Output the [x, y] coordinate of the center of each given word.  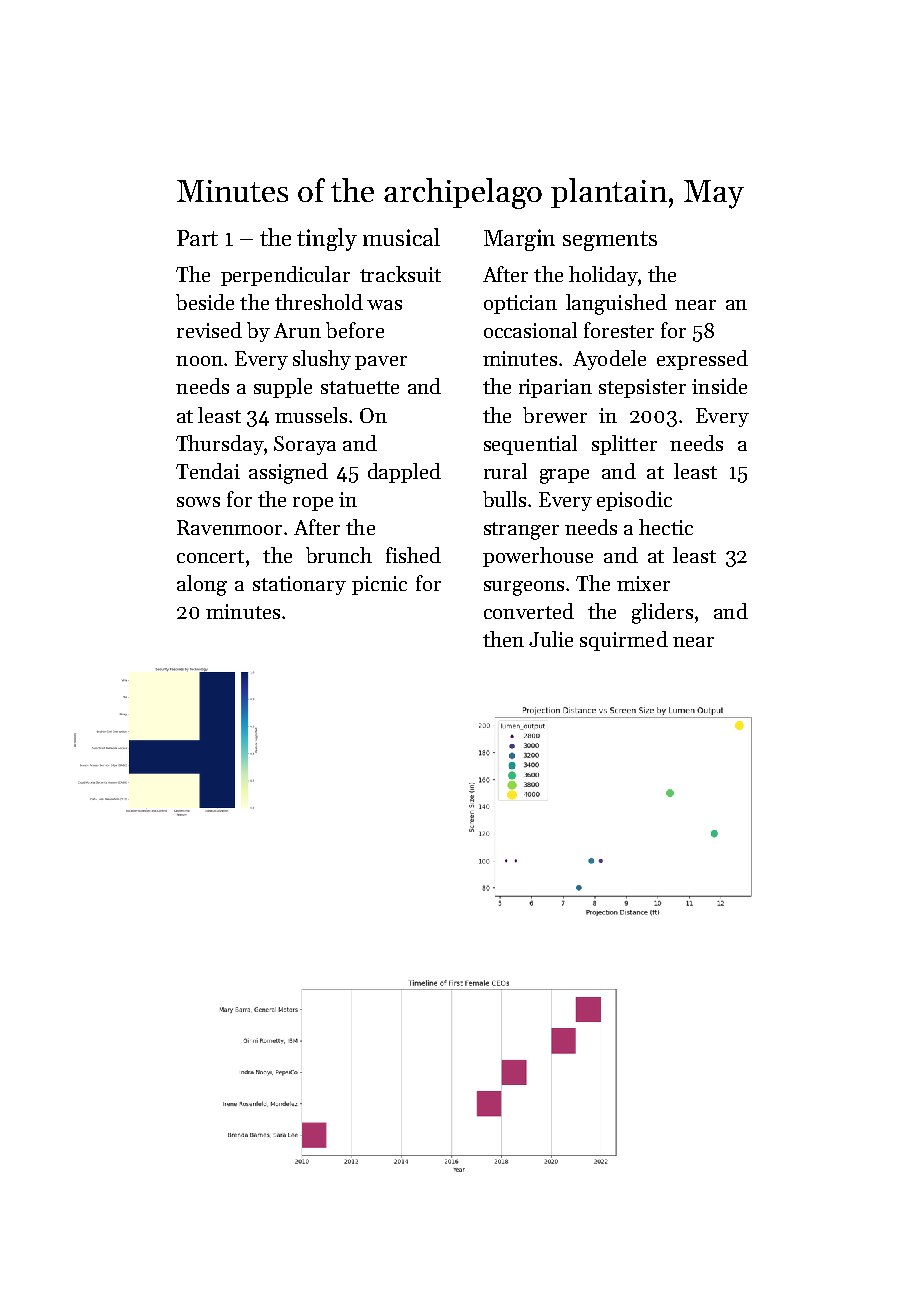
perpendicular [285, 276]
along [202, 585]
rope [313, 504]
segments [610, 241]
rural [505, 471]
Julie [551, 639]
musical [401, 237]
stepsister [642, 388]
